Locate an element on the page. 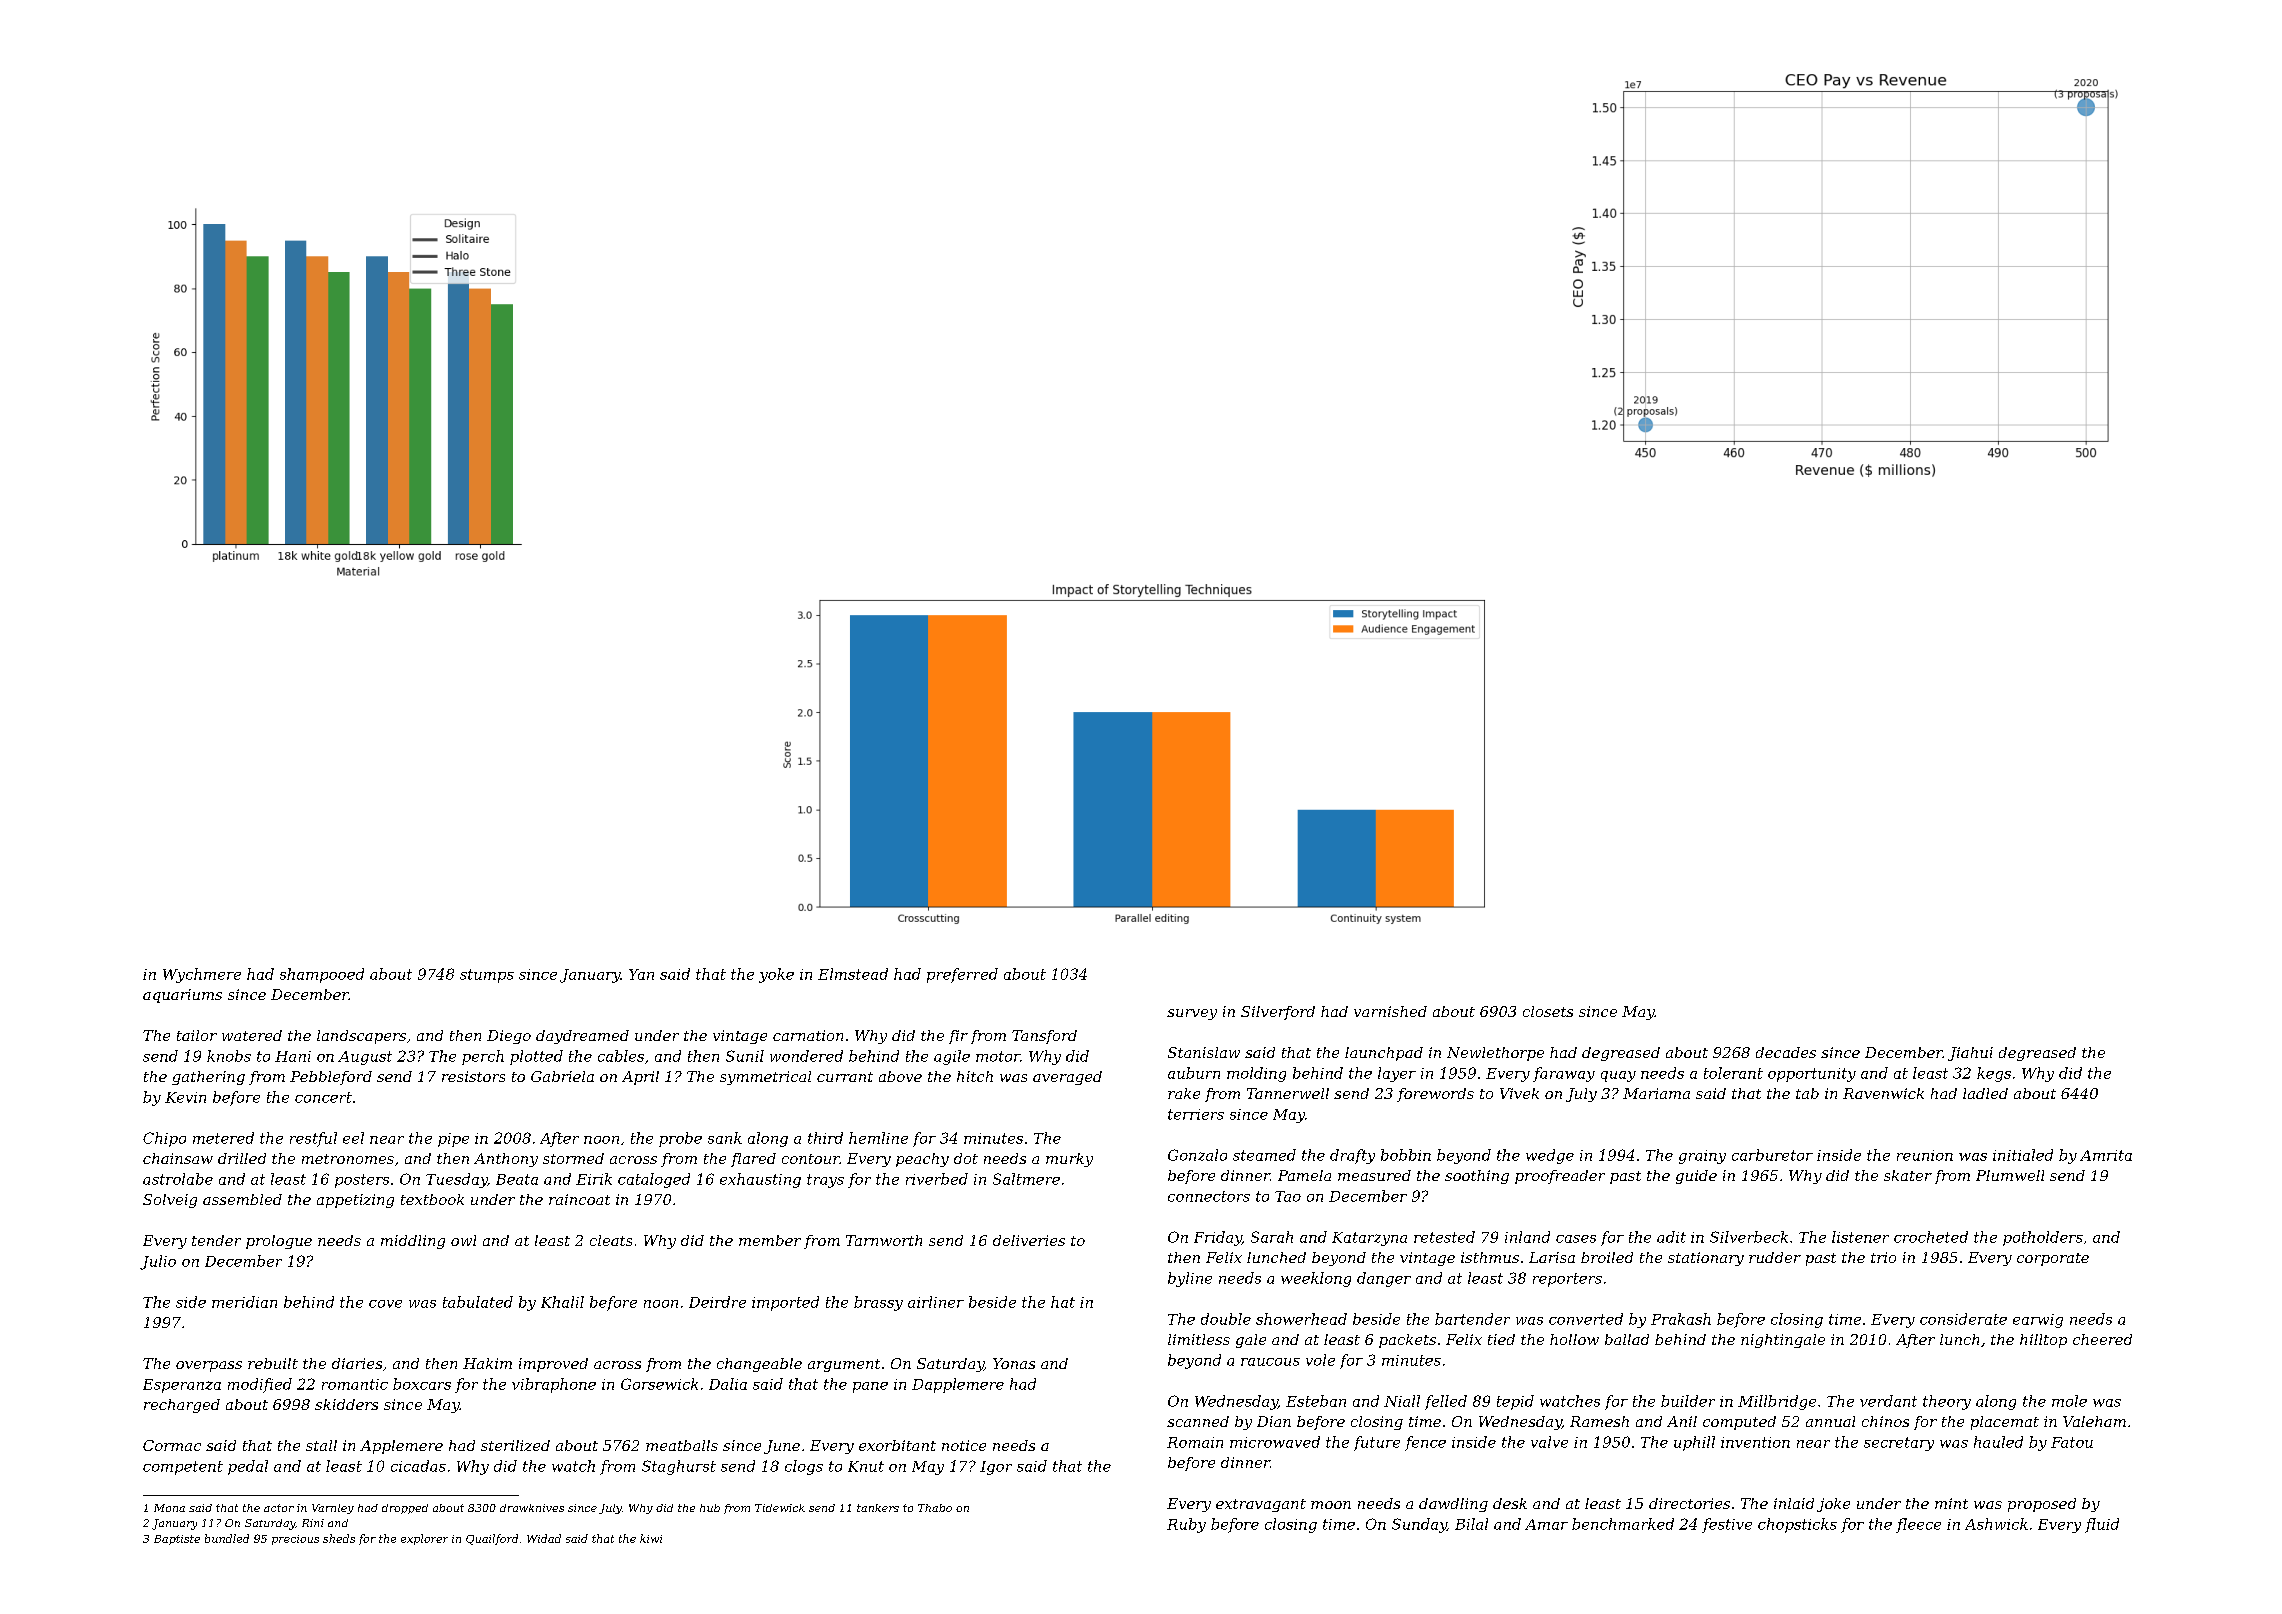 Image resolution: width=2282 pixels, height=1614 pixels. overpass is located at coordinates (209, 1366).
